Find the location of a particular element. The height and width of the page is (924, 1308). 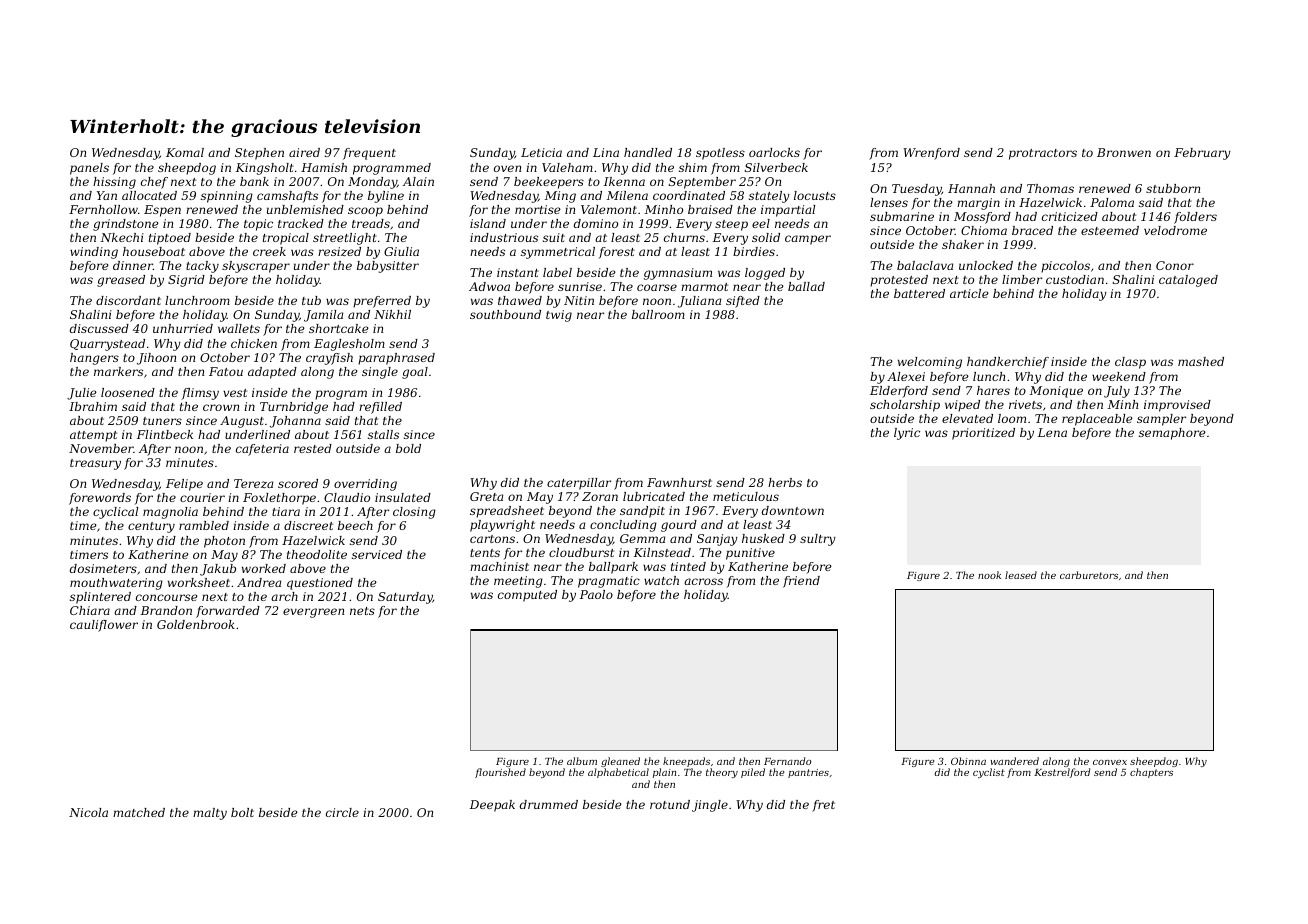

nets is located at coordinates (362, 611).
